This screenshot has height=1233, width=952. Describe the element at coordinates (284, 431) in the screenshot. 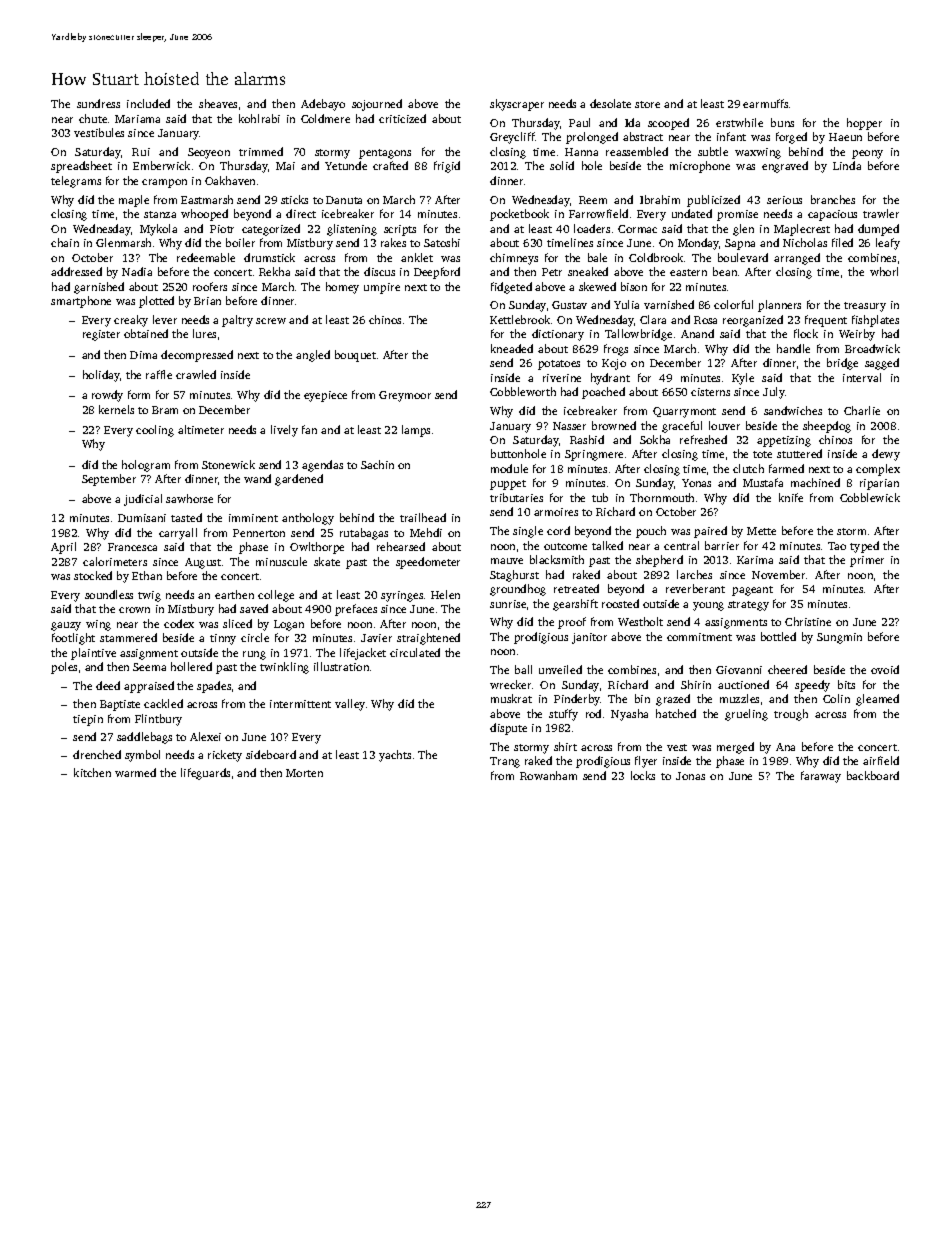

I see `lively` at that location.
